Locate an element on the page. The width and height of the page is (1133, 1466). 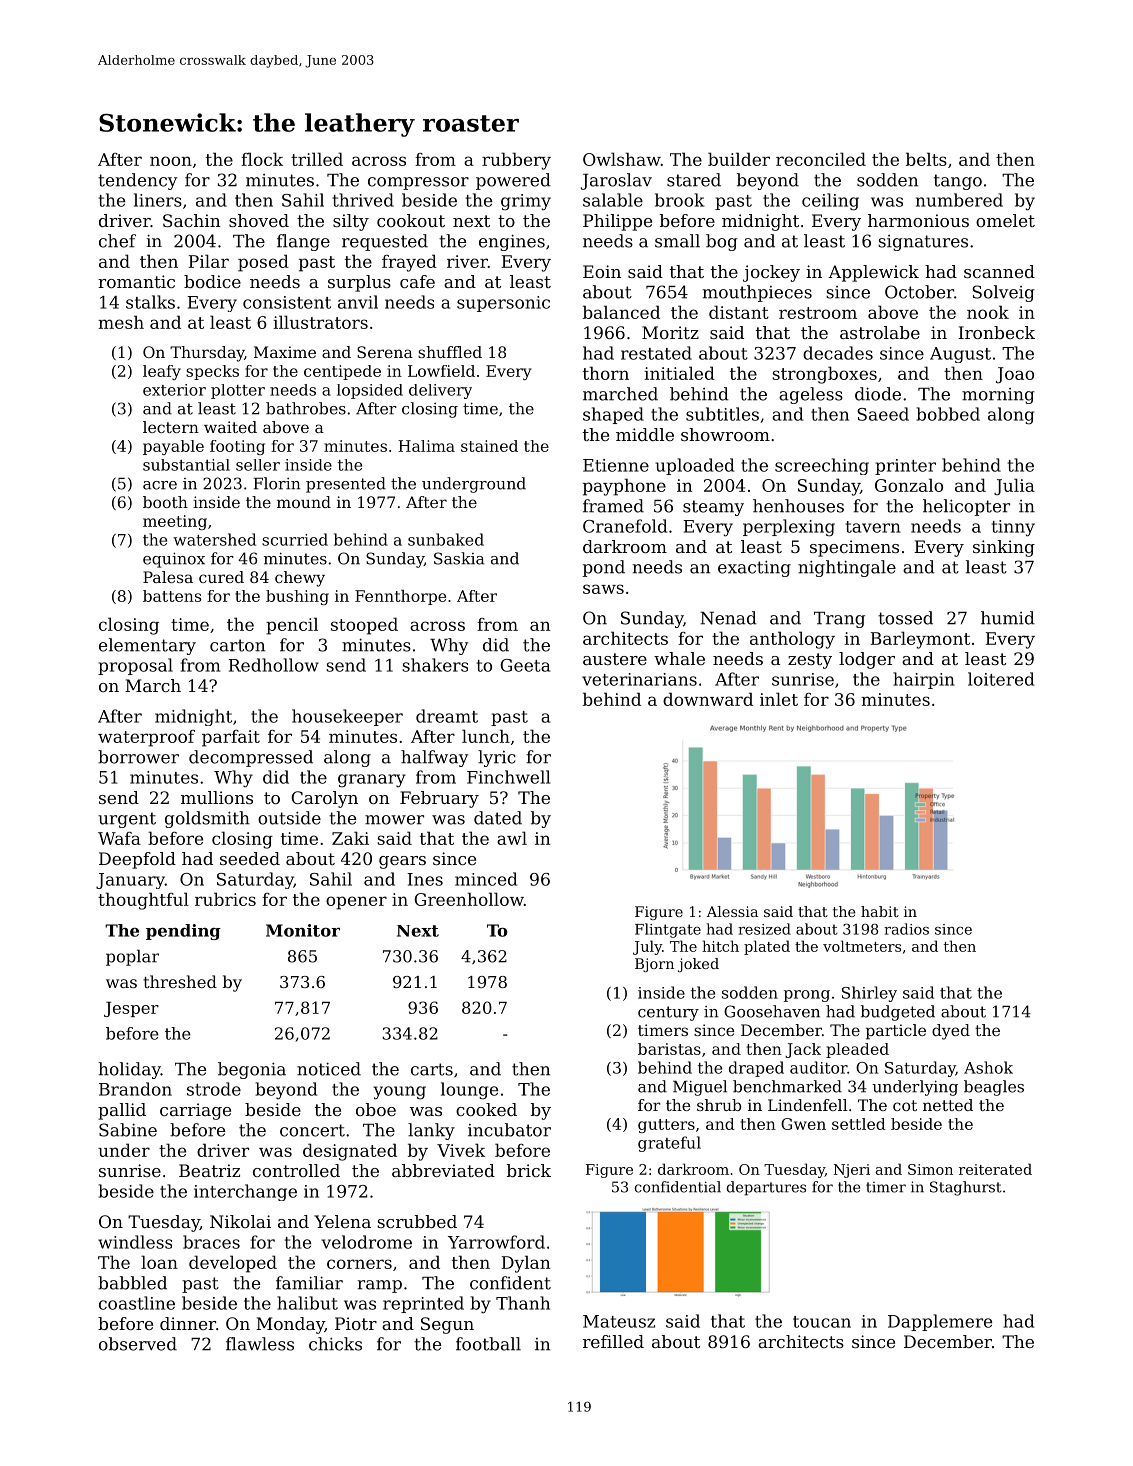
habit is located at coordinates (880, 911).
